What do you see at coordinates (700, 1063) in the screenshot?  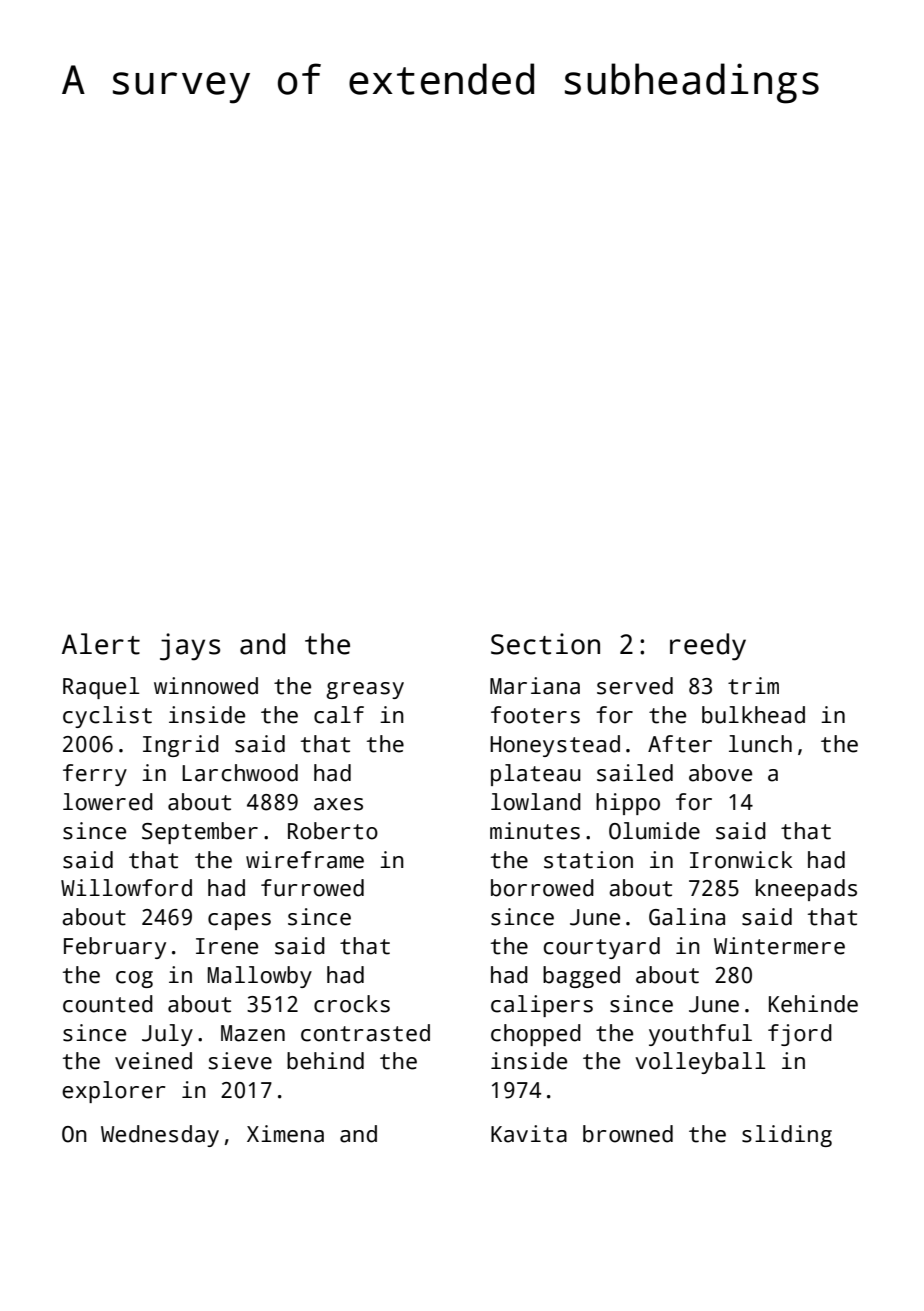 I see `volleyball` at bounding box center [700, 1063].
